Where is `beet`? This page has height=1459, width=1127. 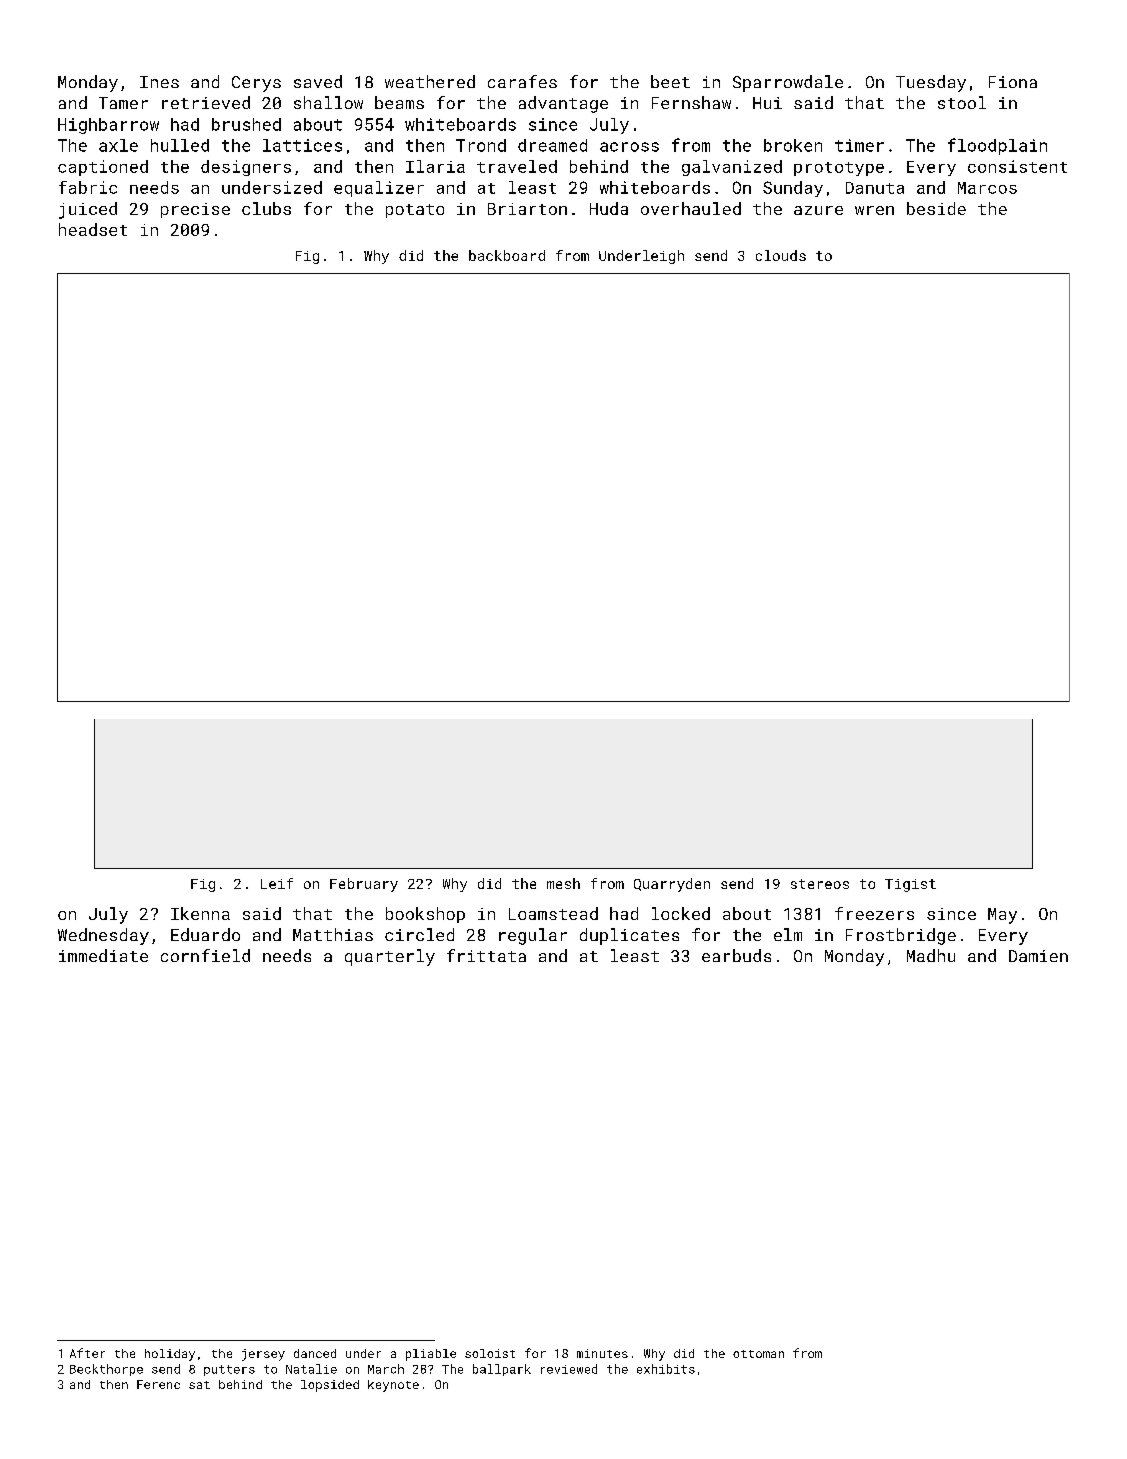
beet is located at coordinates (670, 81).
